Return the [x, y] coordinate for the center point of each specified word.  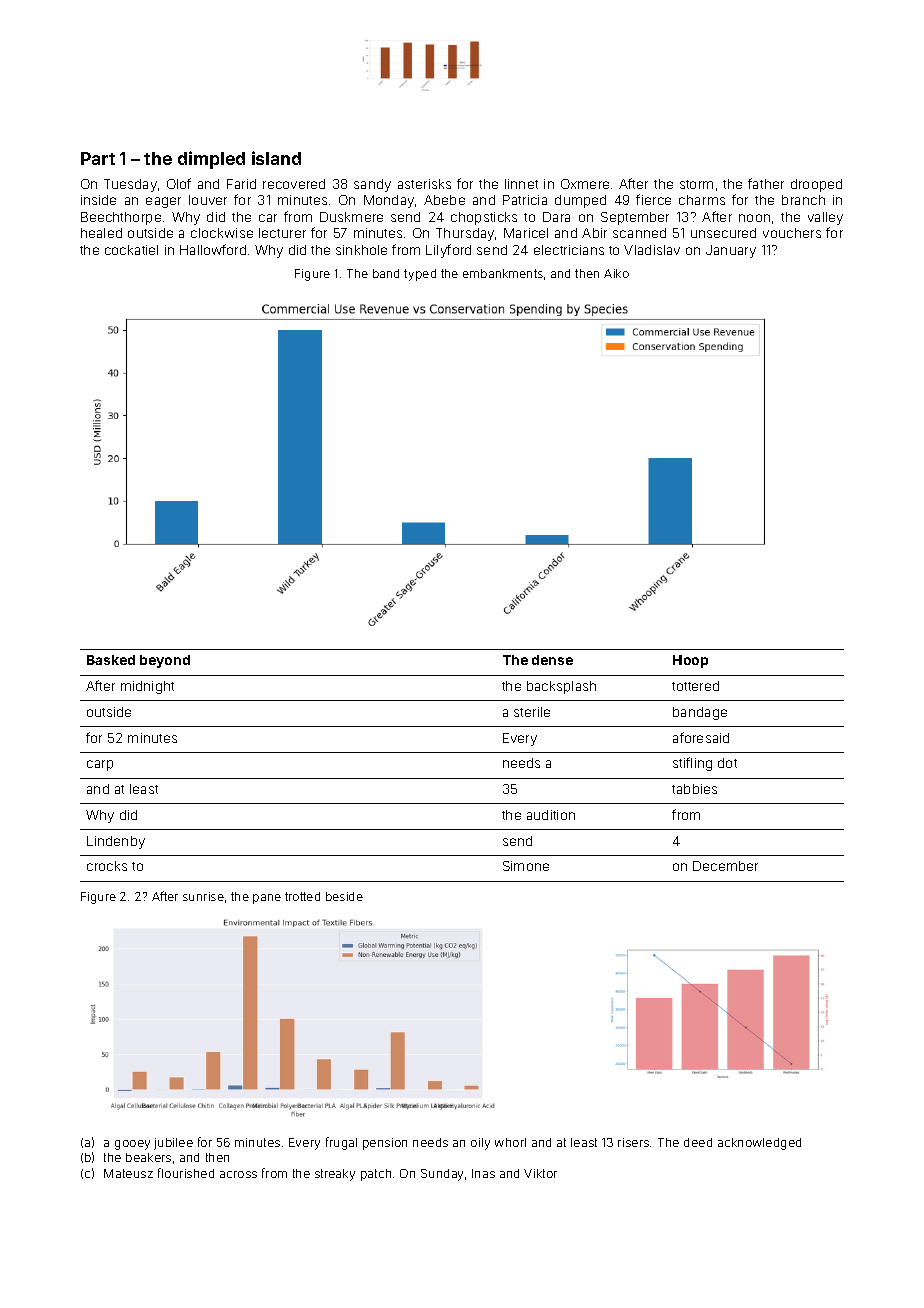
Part [98, 158]
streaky [335, 1175]
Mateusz [128, 1173]
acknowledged [759, 1144]
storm [696, 184]
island [276, 158]
